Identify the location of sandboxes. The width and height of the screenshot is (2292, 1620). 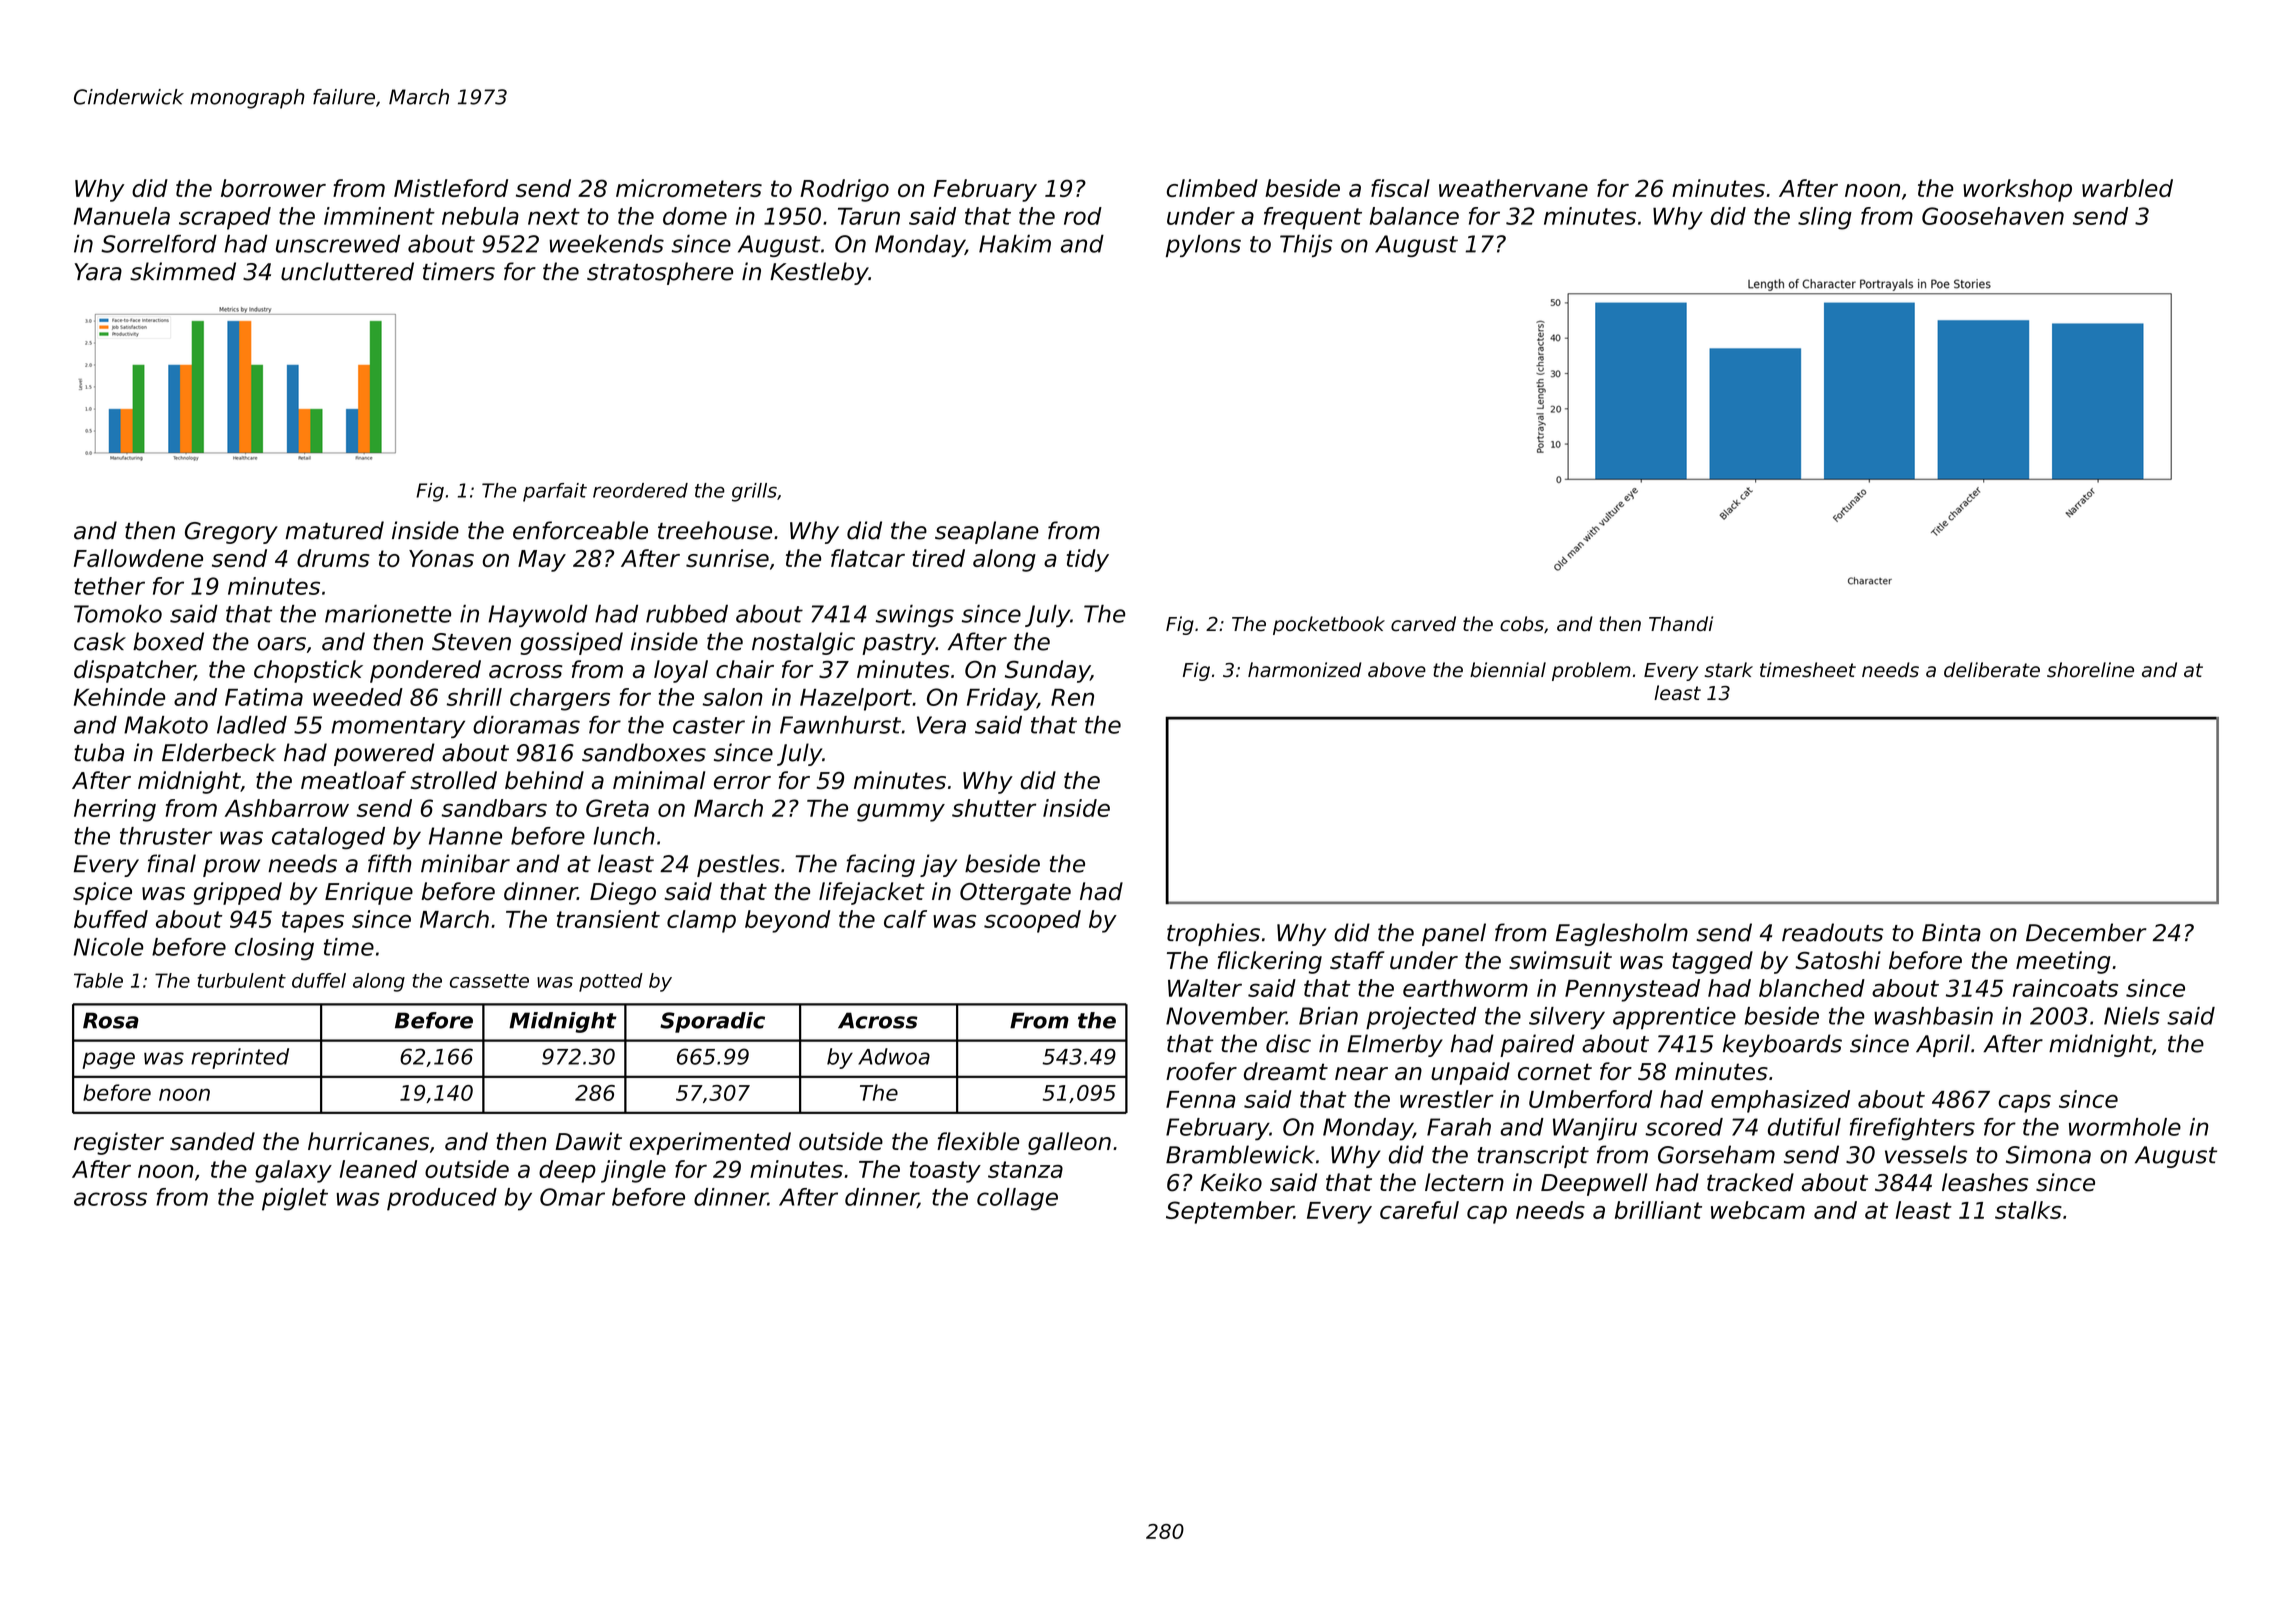
(644, 752).
